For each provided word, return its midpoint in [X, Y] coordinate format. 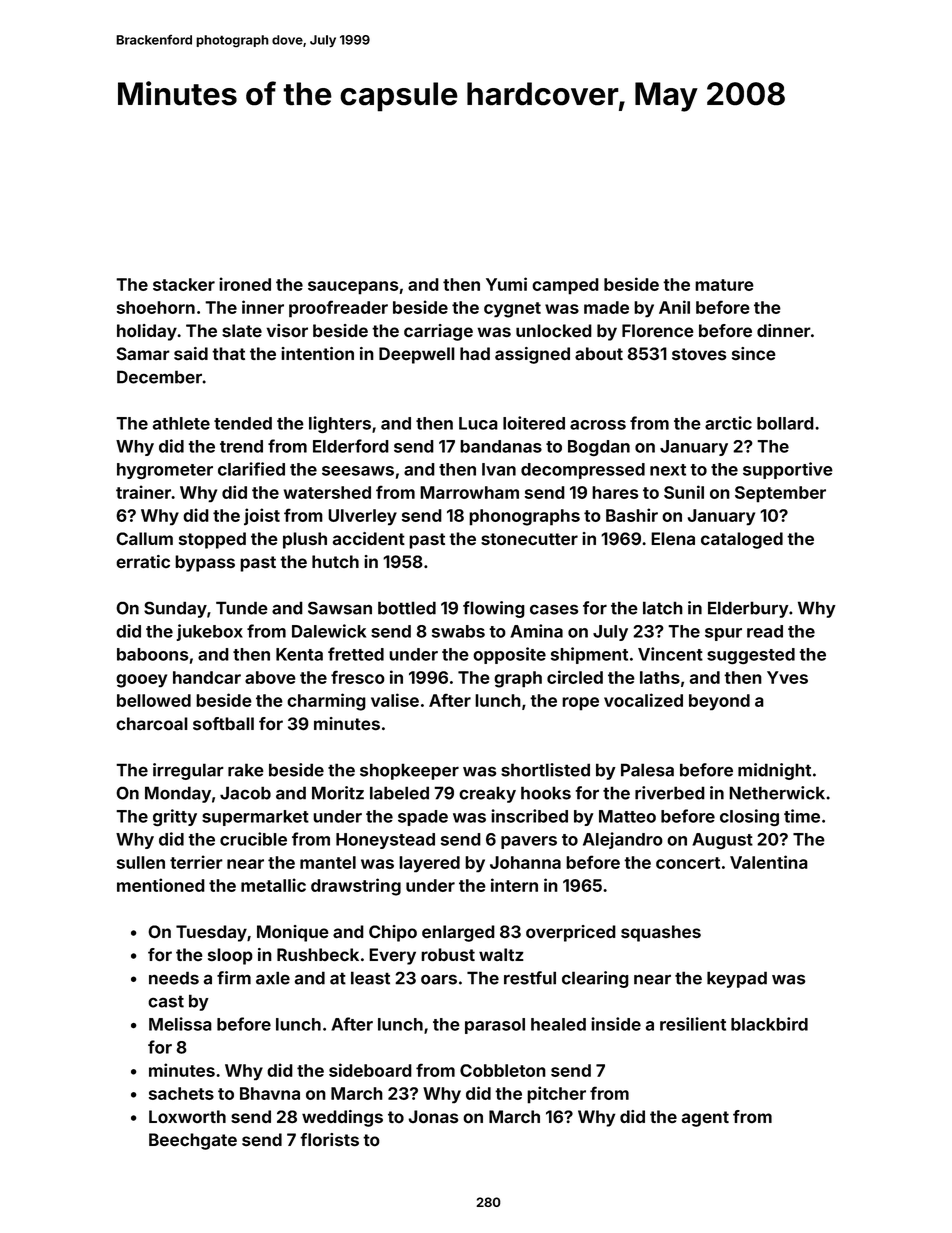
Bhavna [270, 1093]
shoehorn [156, 307]
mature [724, 285]
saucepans [353, 288]
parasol [495, 1026]
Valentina [769, 862]
